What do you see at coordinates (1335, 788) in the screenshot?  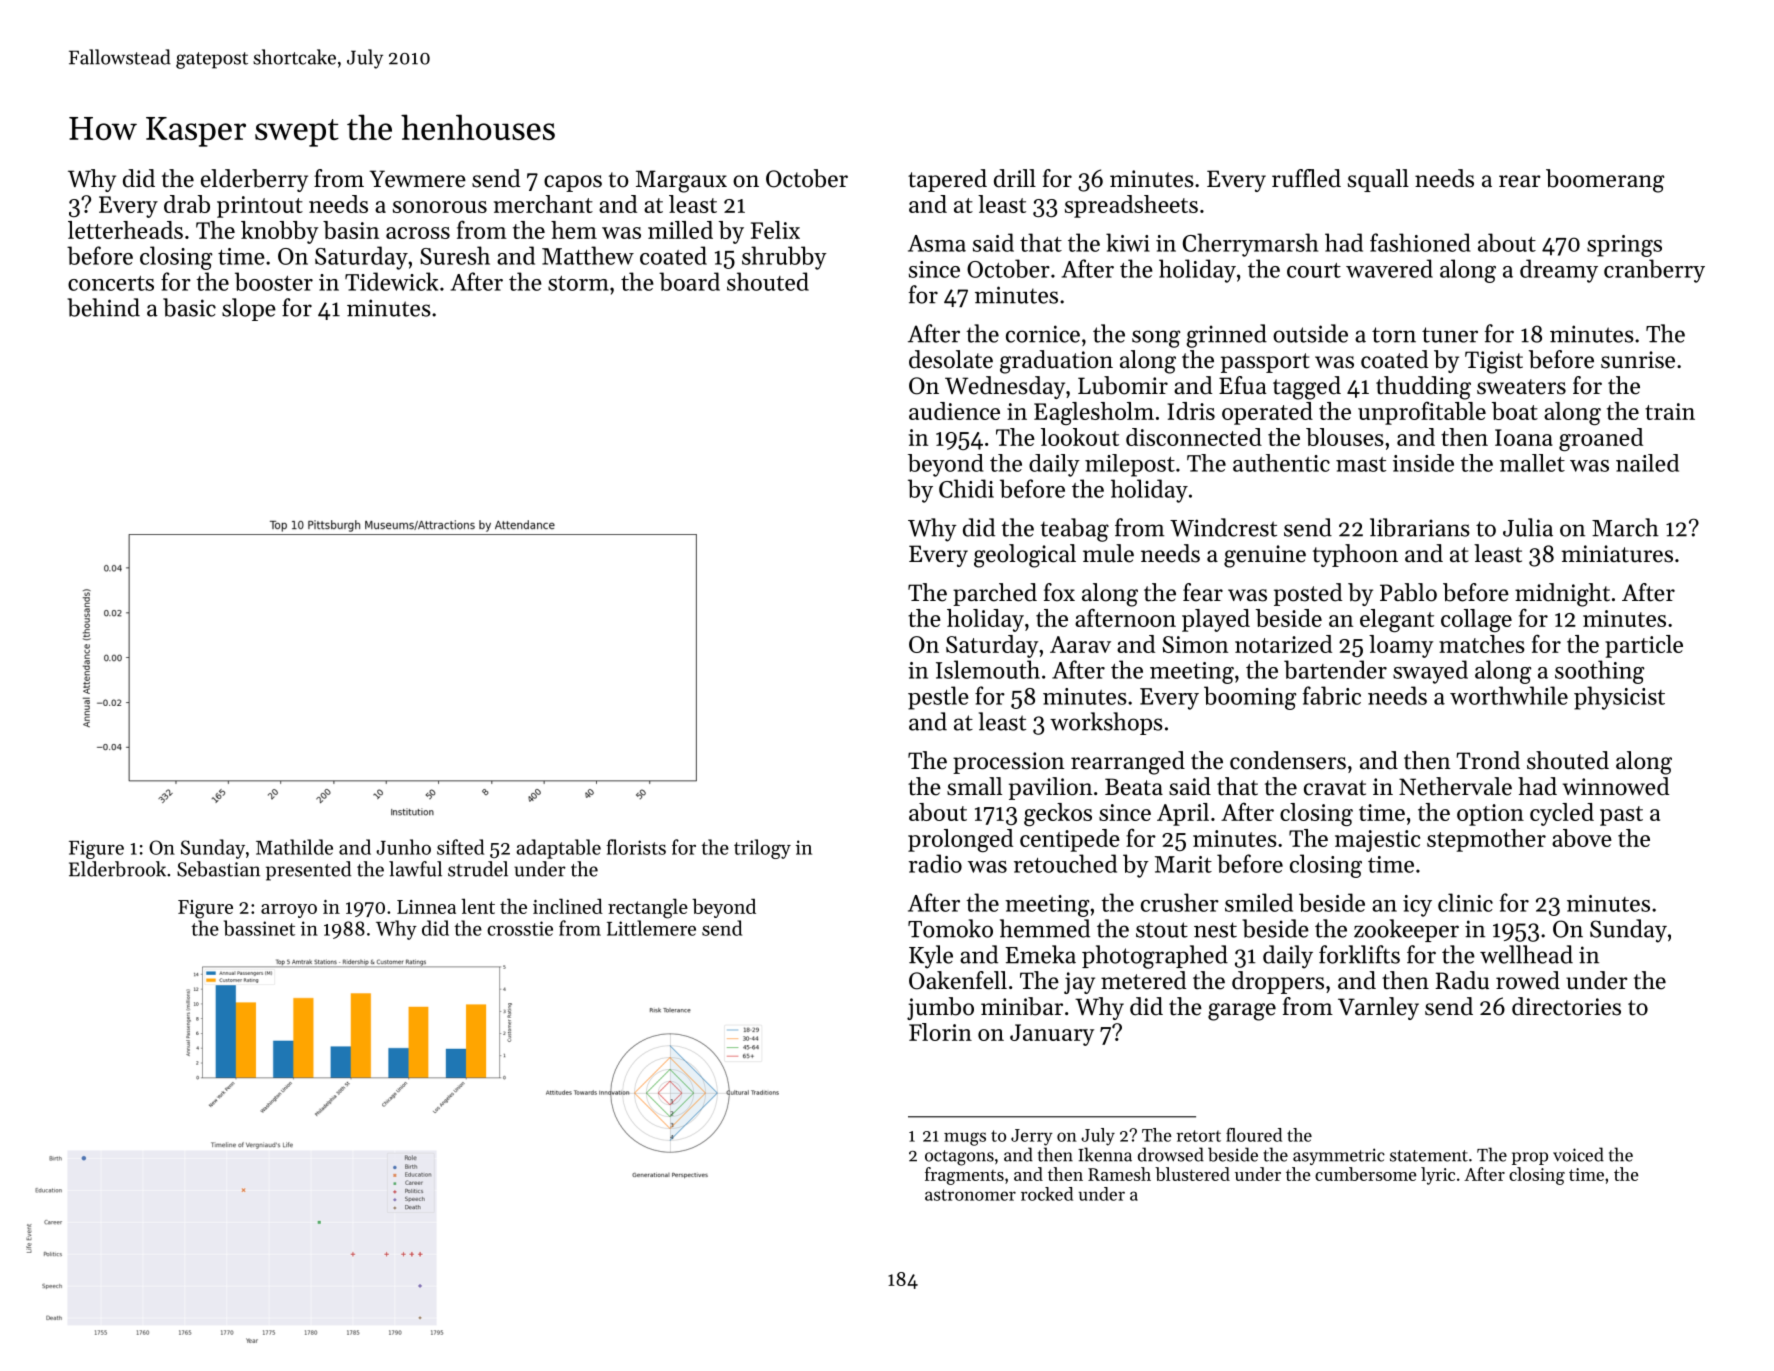 I see `cravat` at bounding box center [1335, 788].
